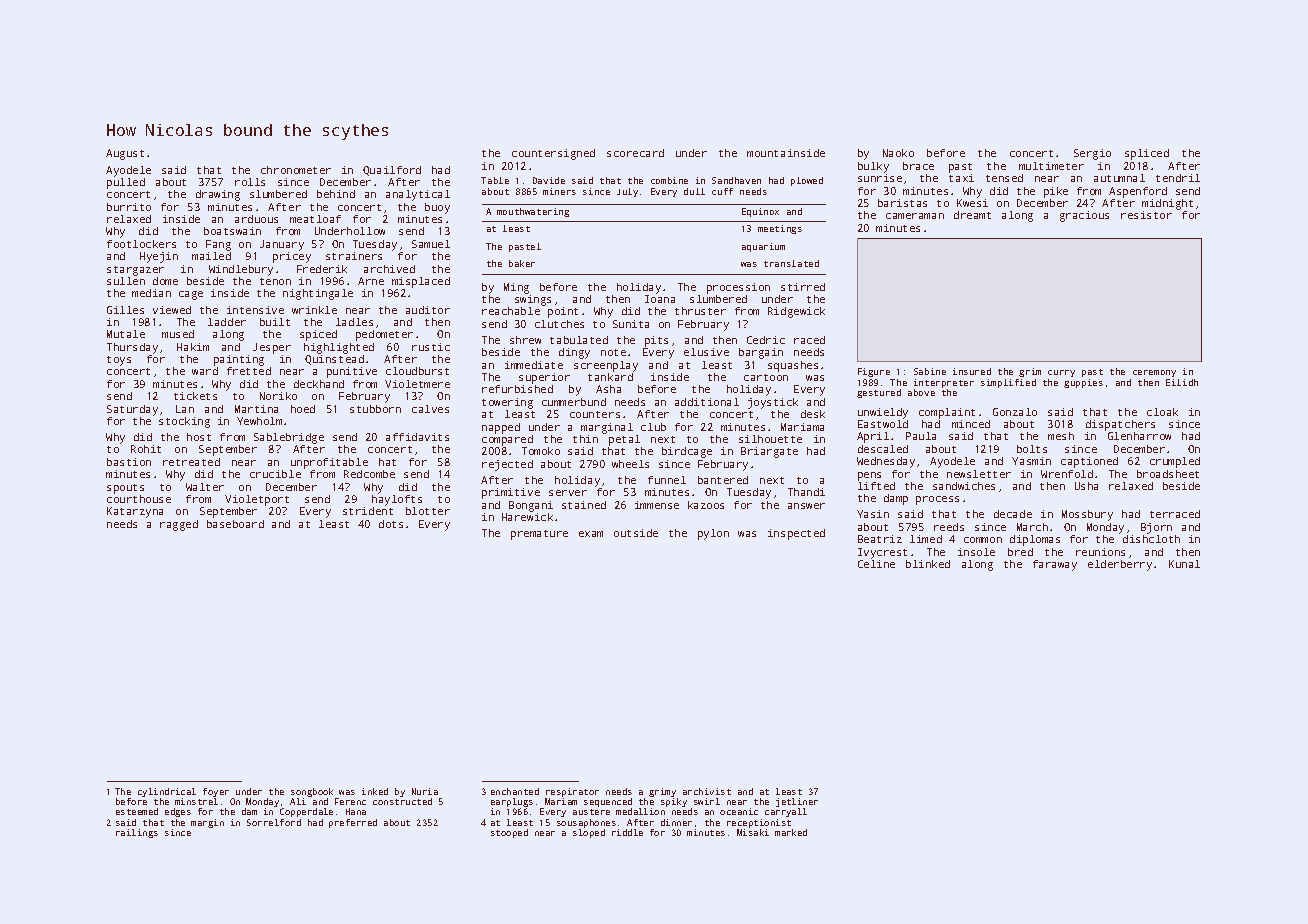  I want to click on stooped, so click(509, 833).
